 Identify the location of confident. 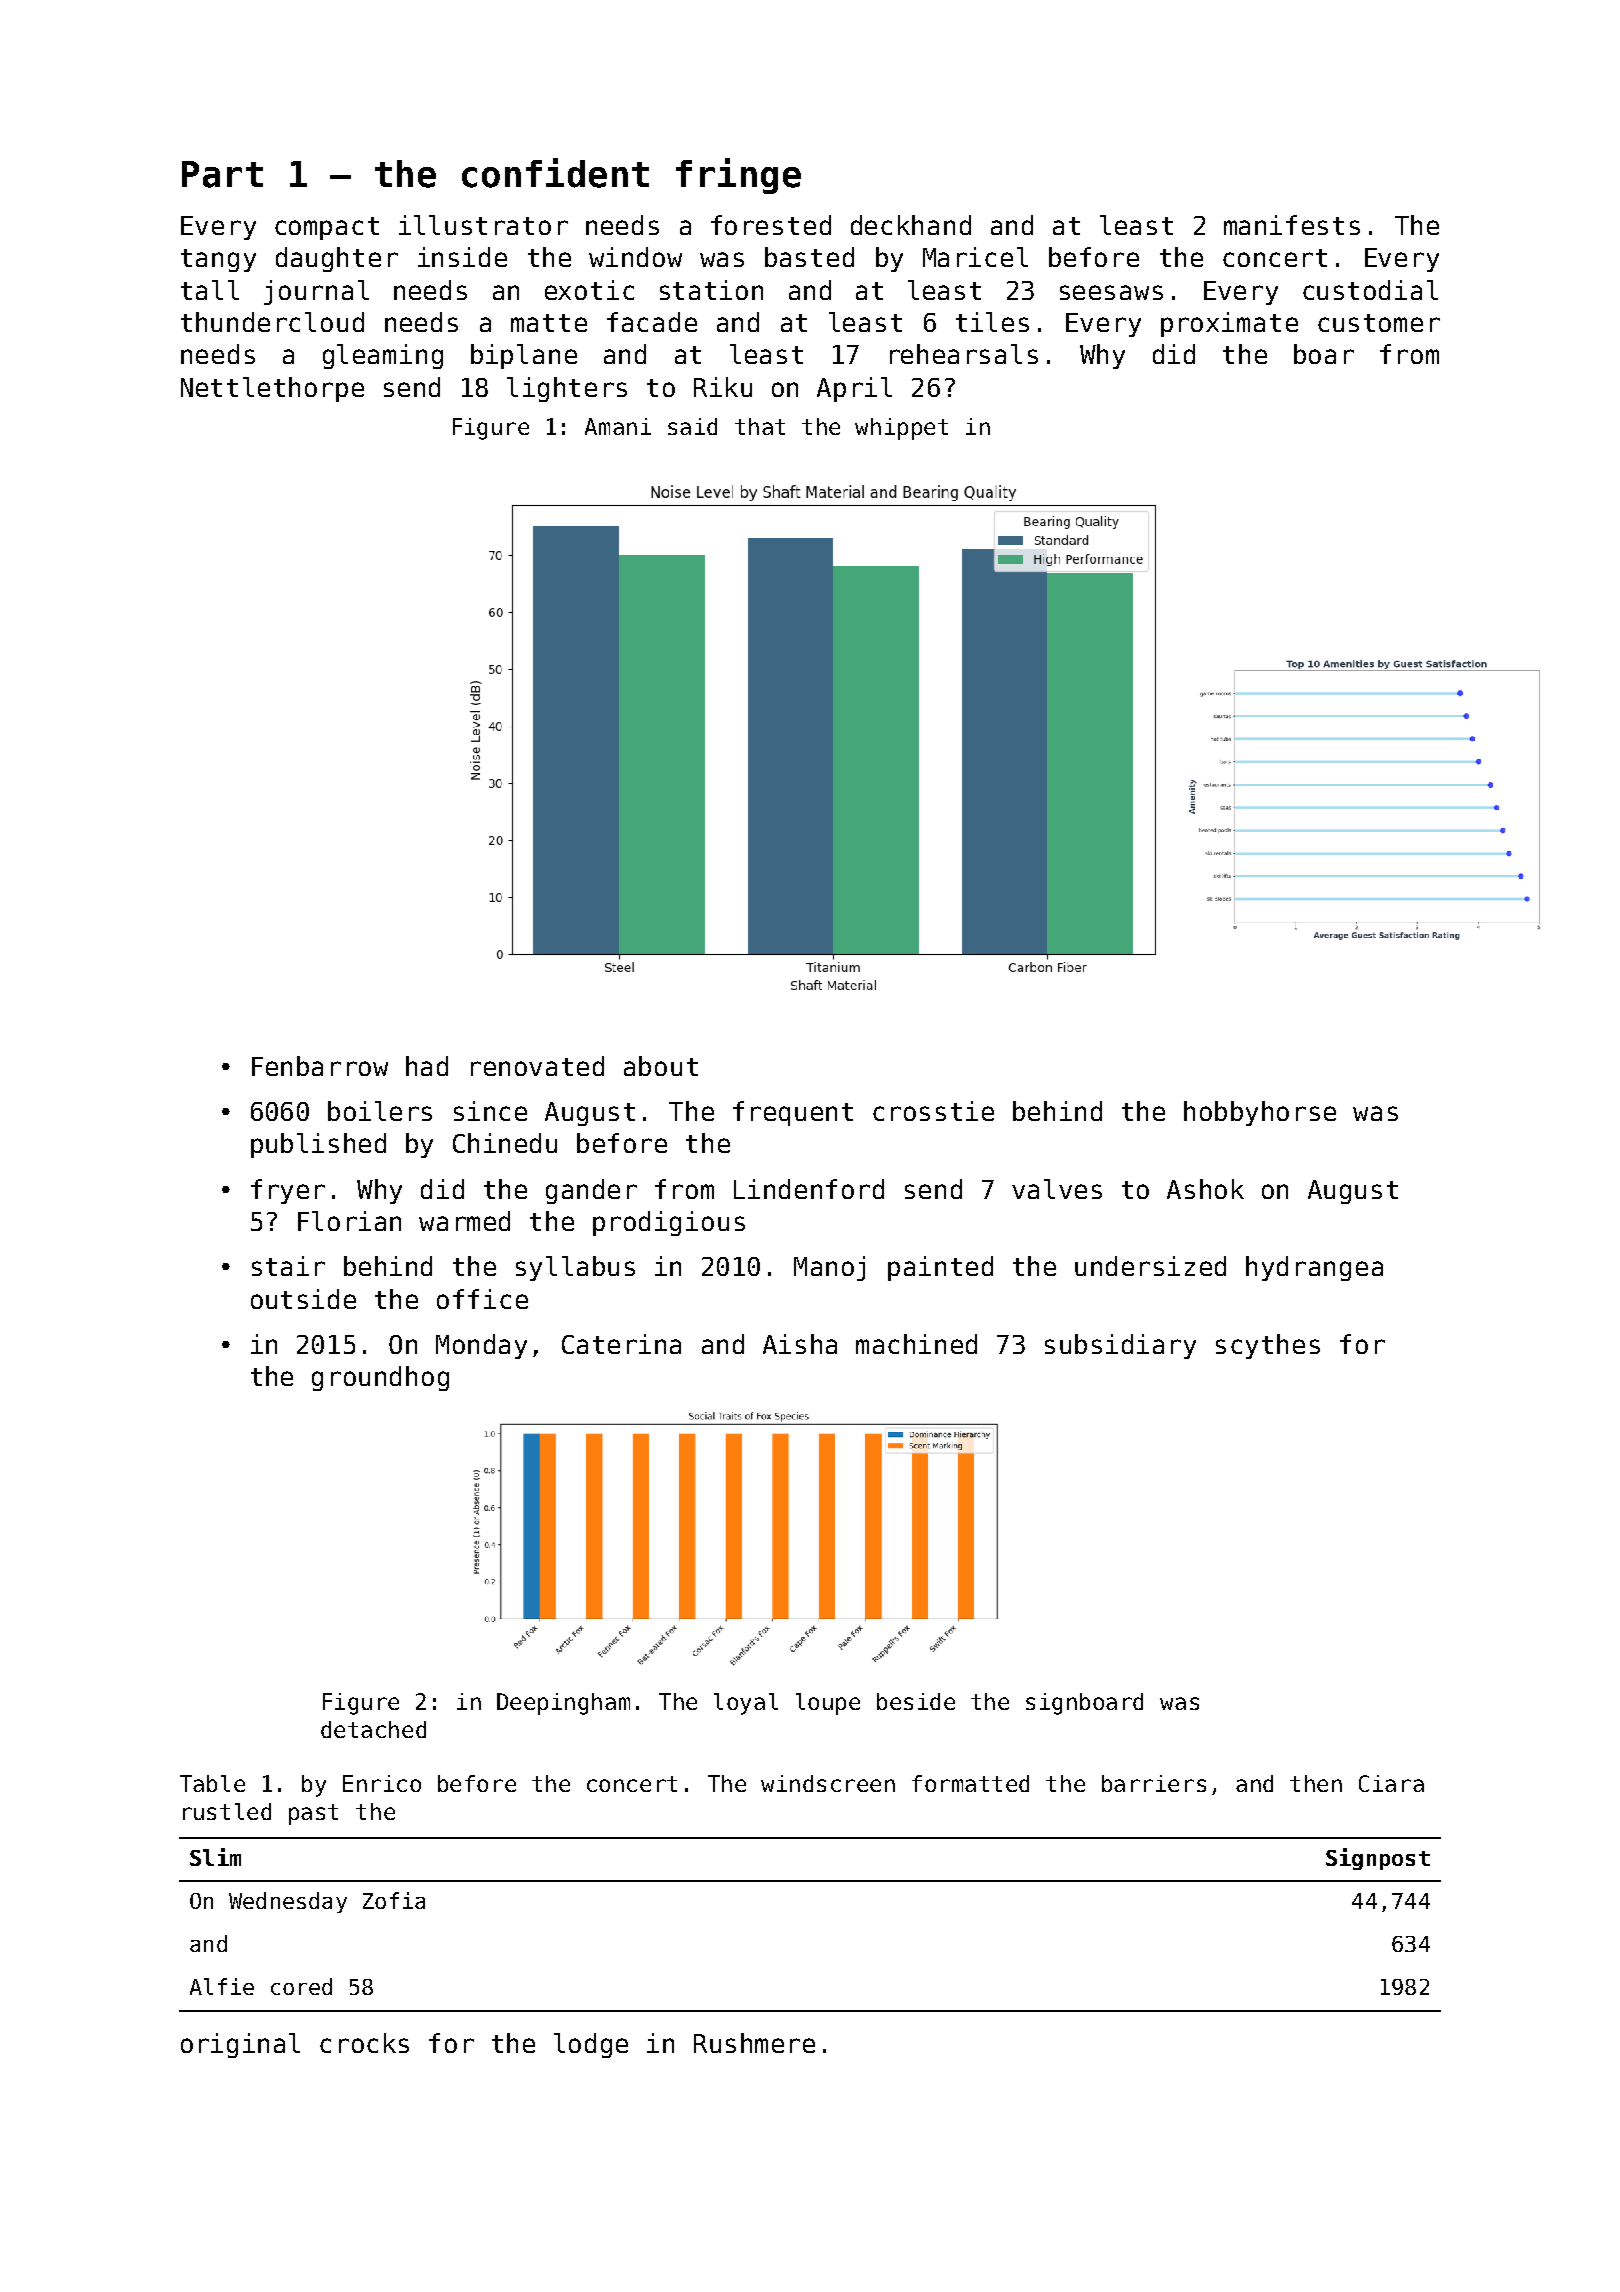
(555, 173).
